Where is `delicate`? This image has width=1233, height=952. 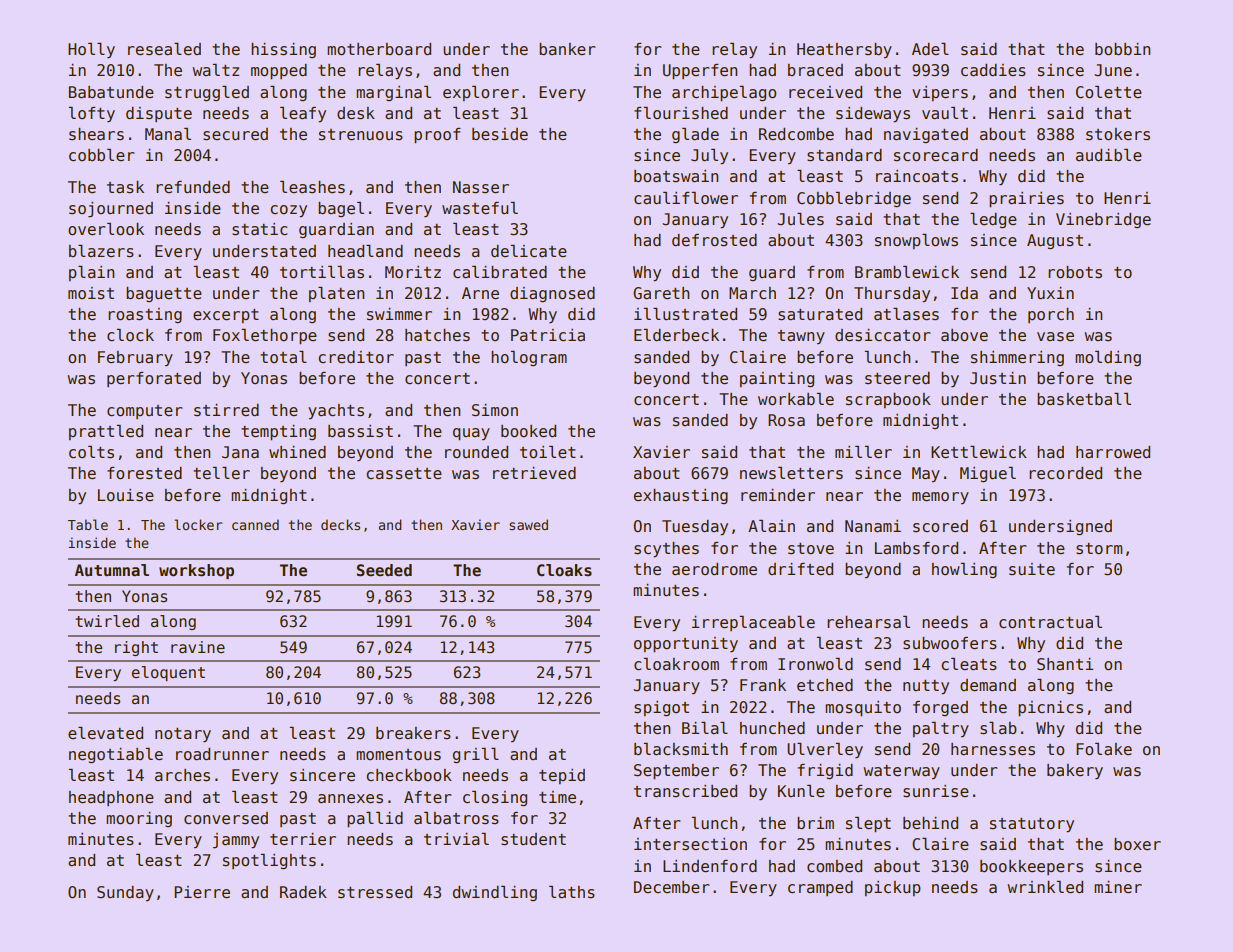 delicate is located at coordinates (529, 251).
